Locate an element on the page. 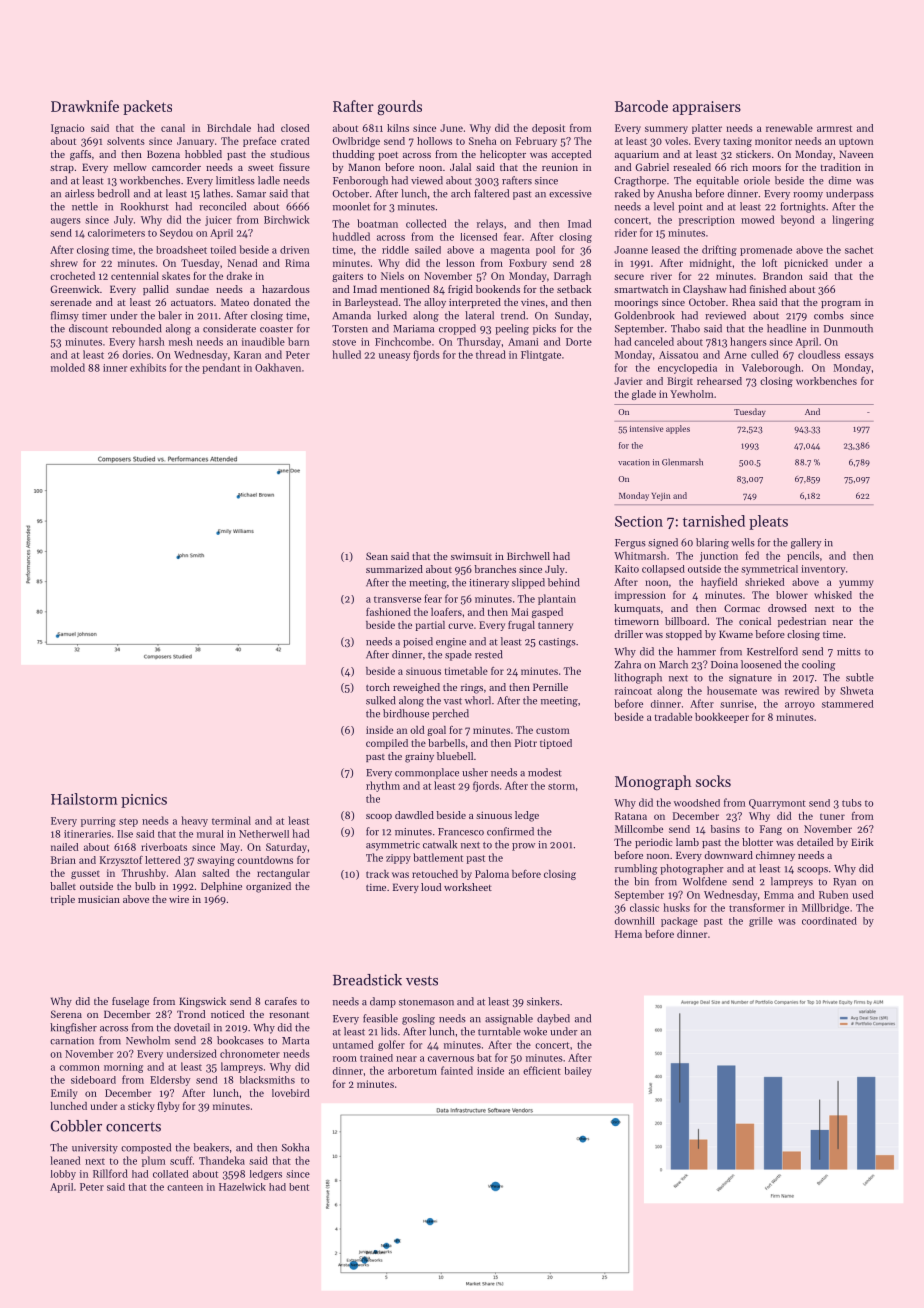  dime is located at coordinates (840, 180).
